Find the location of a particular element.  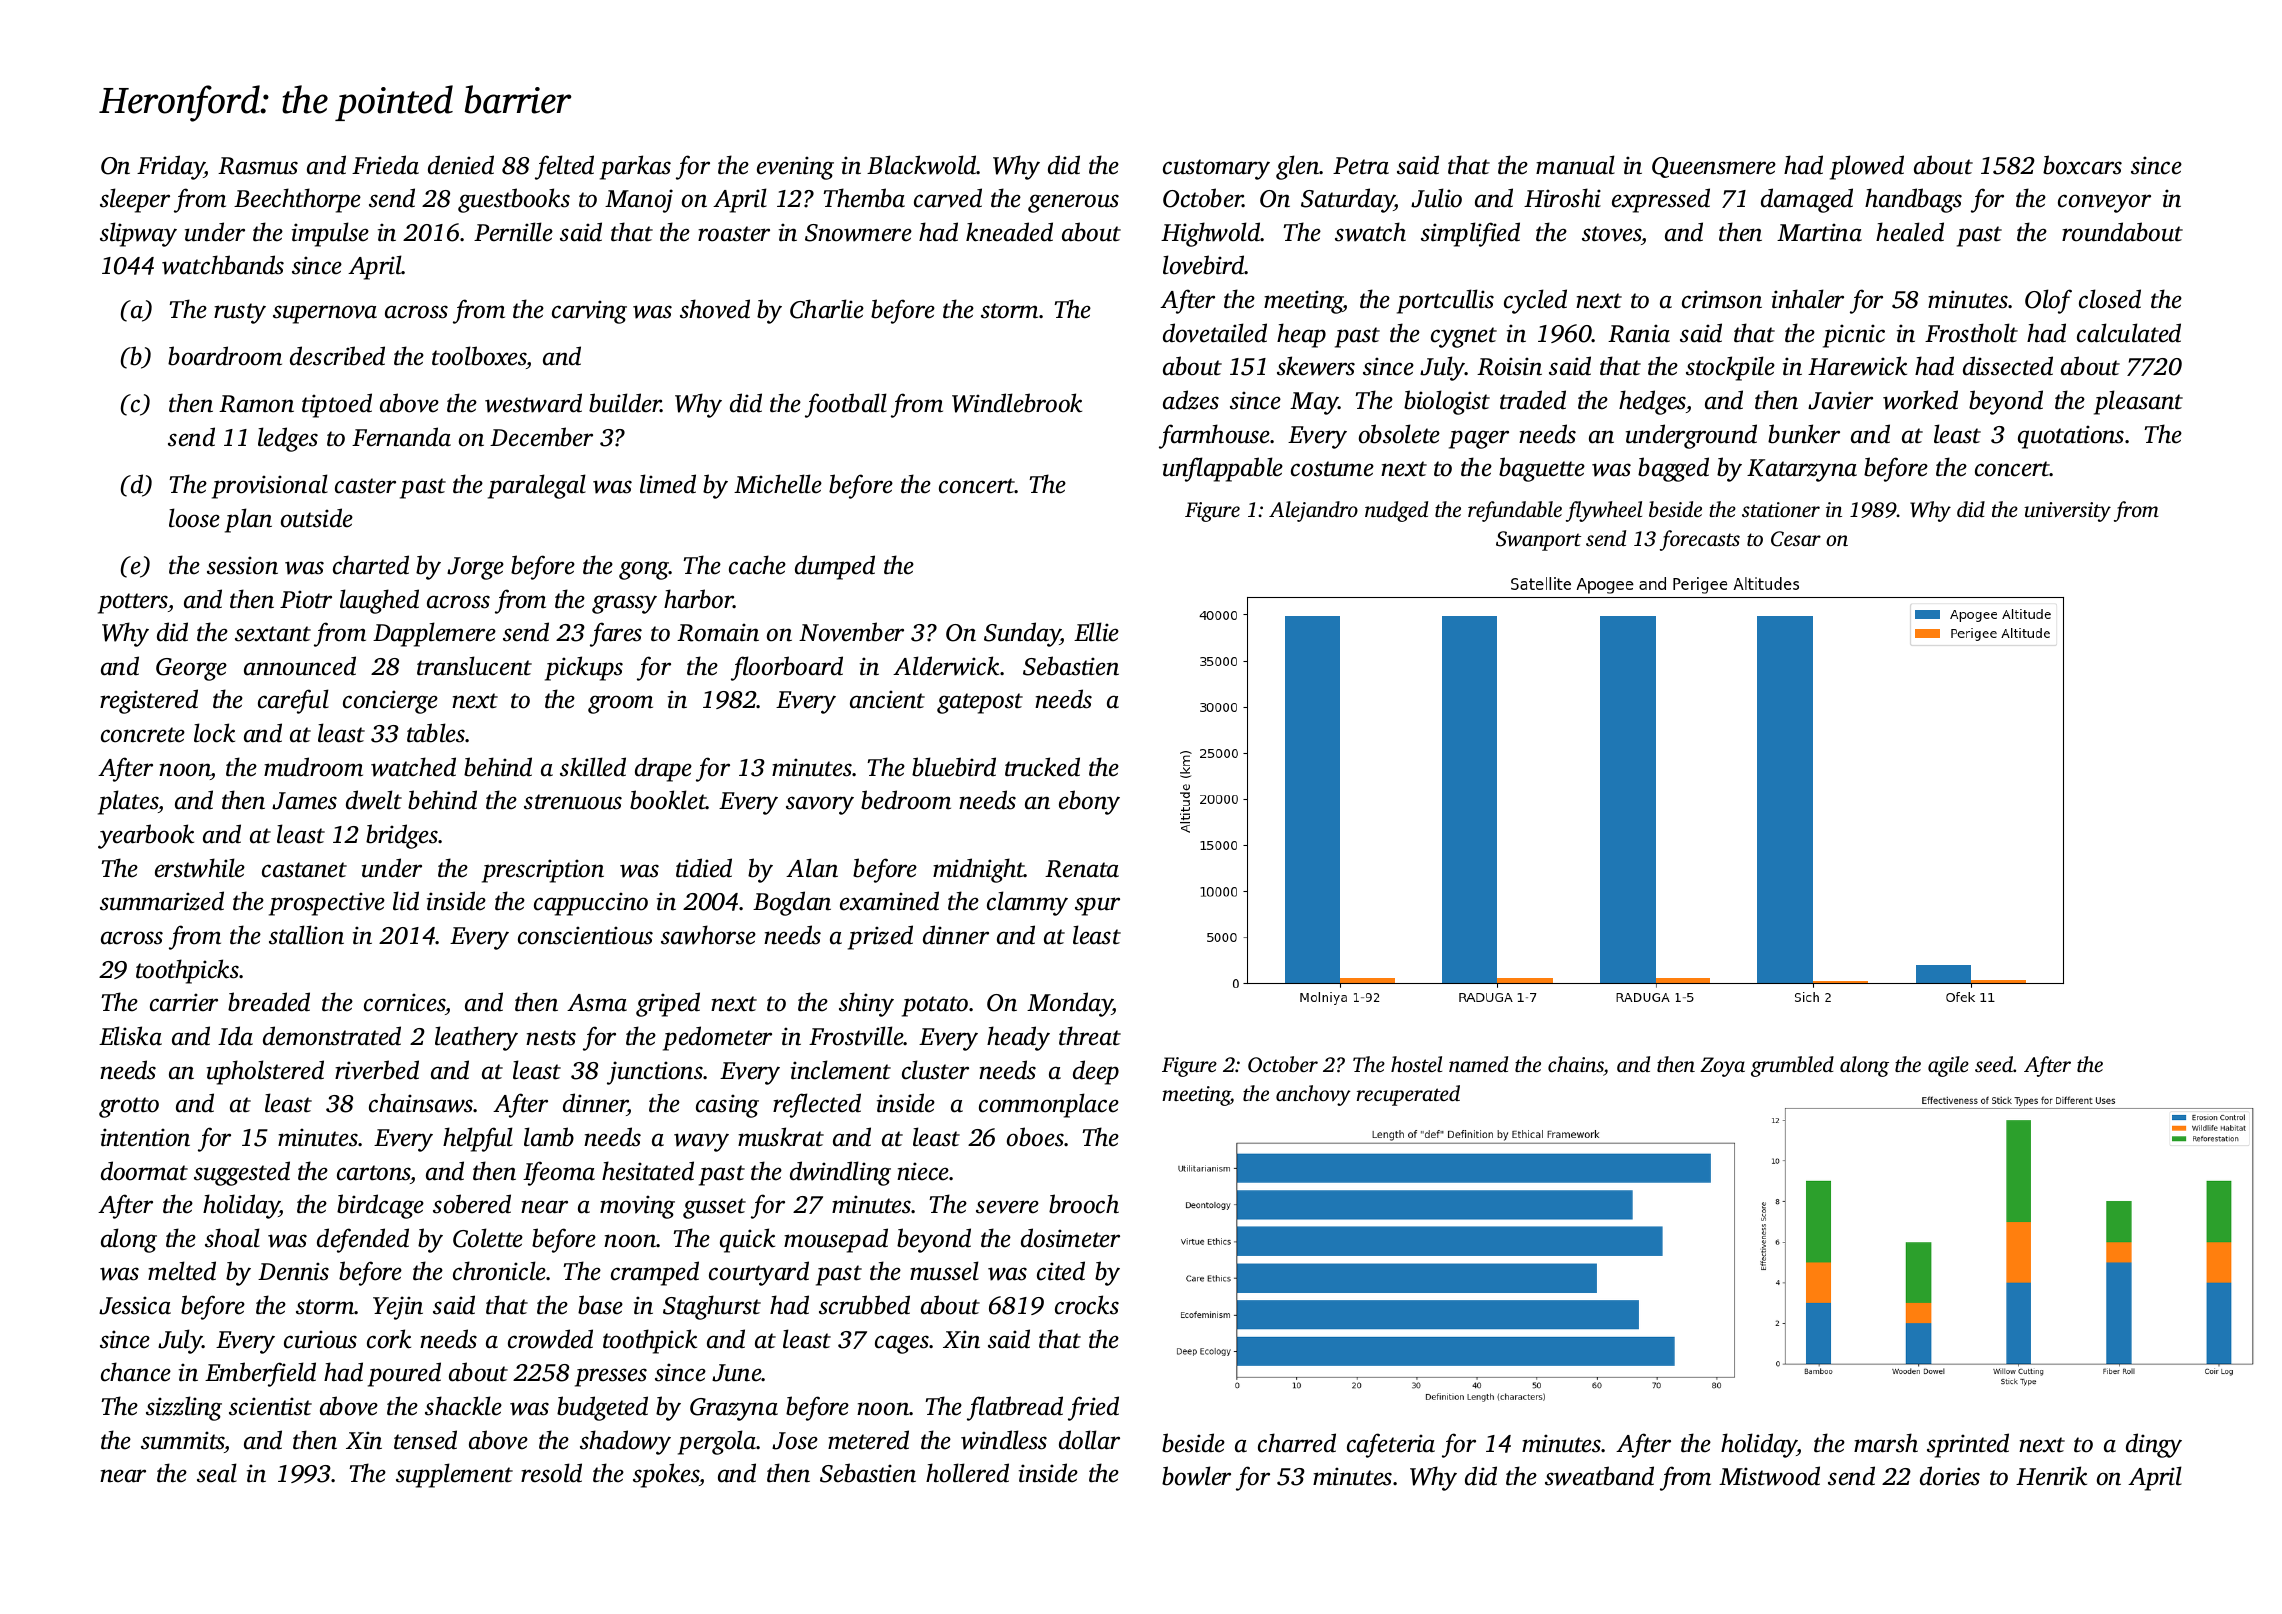

conveyor is located at coordinates (2104, 203).
